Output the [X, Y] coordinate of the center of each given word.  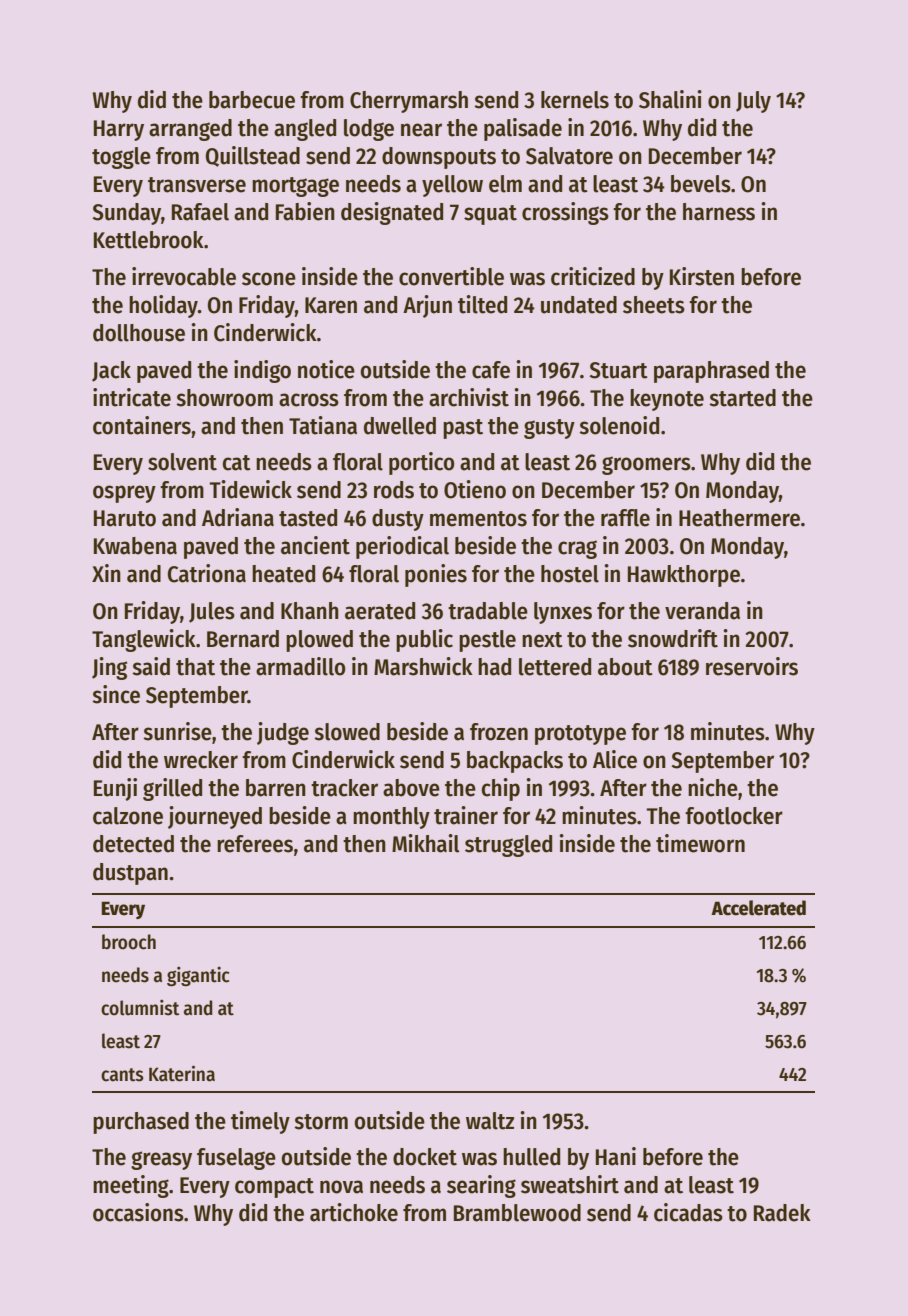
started [742, 398]
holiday [163, 306]
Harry [119, 130]
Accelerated [758, 908]
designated [392, 213]
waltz [490, 1121]
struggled [508, 846]
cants [122, 1075]
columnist [140, 1007]
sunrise [177, 731]
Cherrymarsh [409, 102]
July [753, 102]
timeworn [700, 843]
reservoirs [752, 666]
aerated [380, 611]
